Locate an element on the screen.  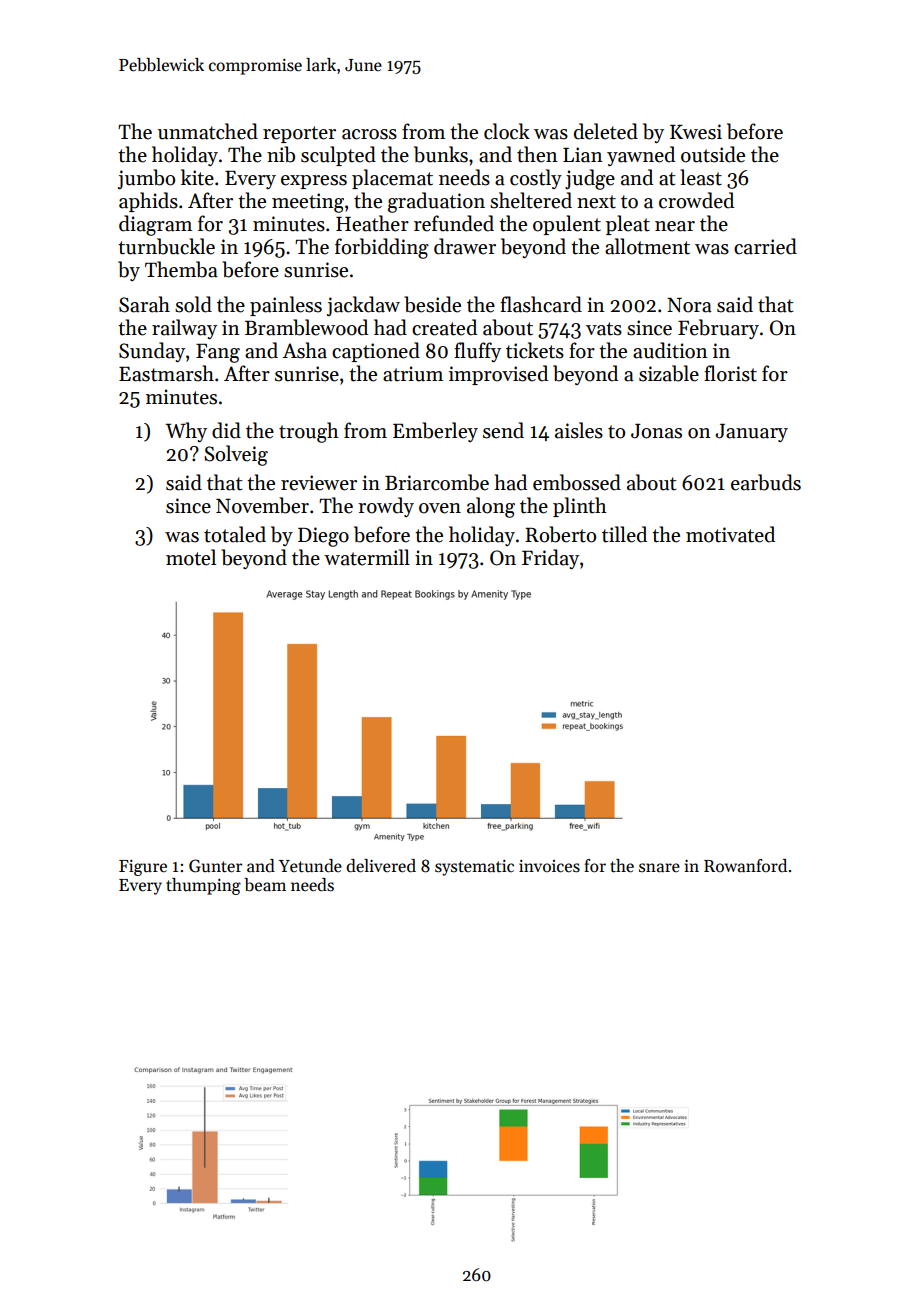
Figure is located at coordinates (143, 868).
